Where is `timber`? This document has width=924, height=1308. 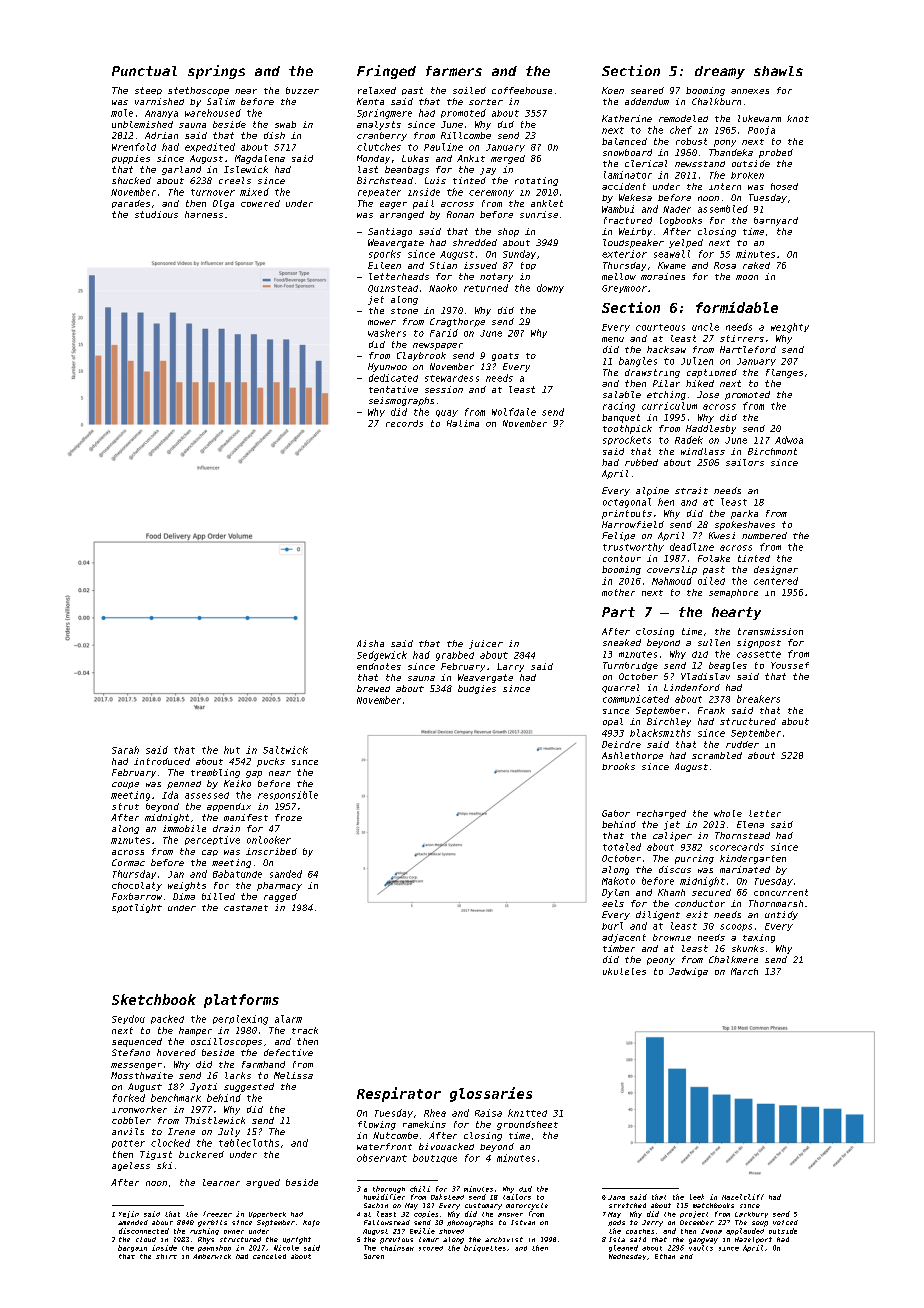 timber is located at coordinates (619, 948).
